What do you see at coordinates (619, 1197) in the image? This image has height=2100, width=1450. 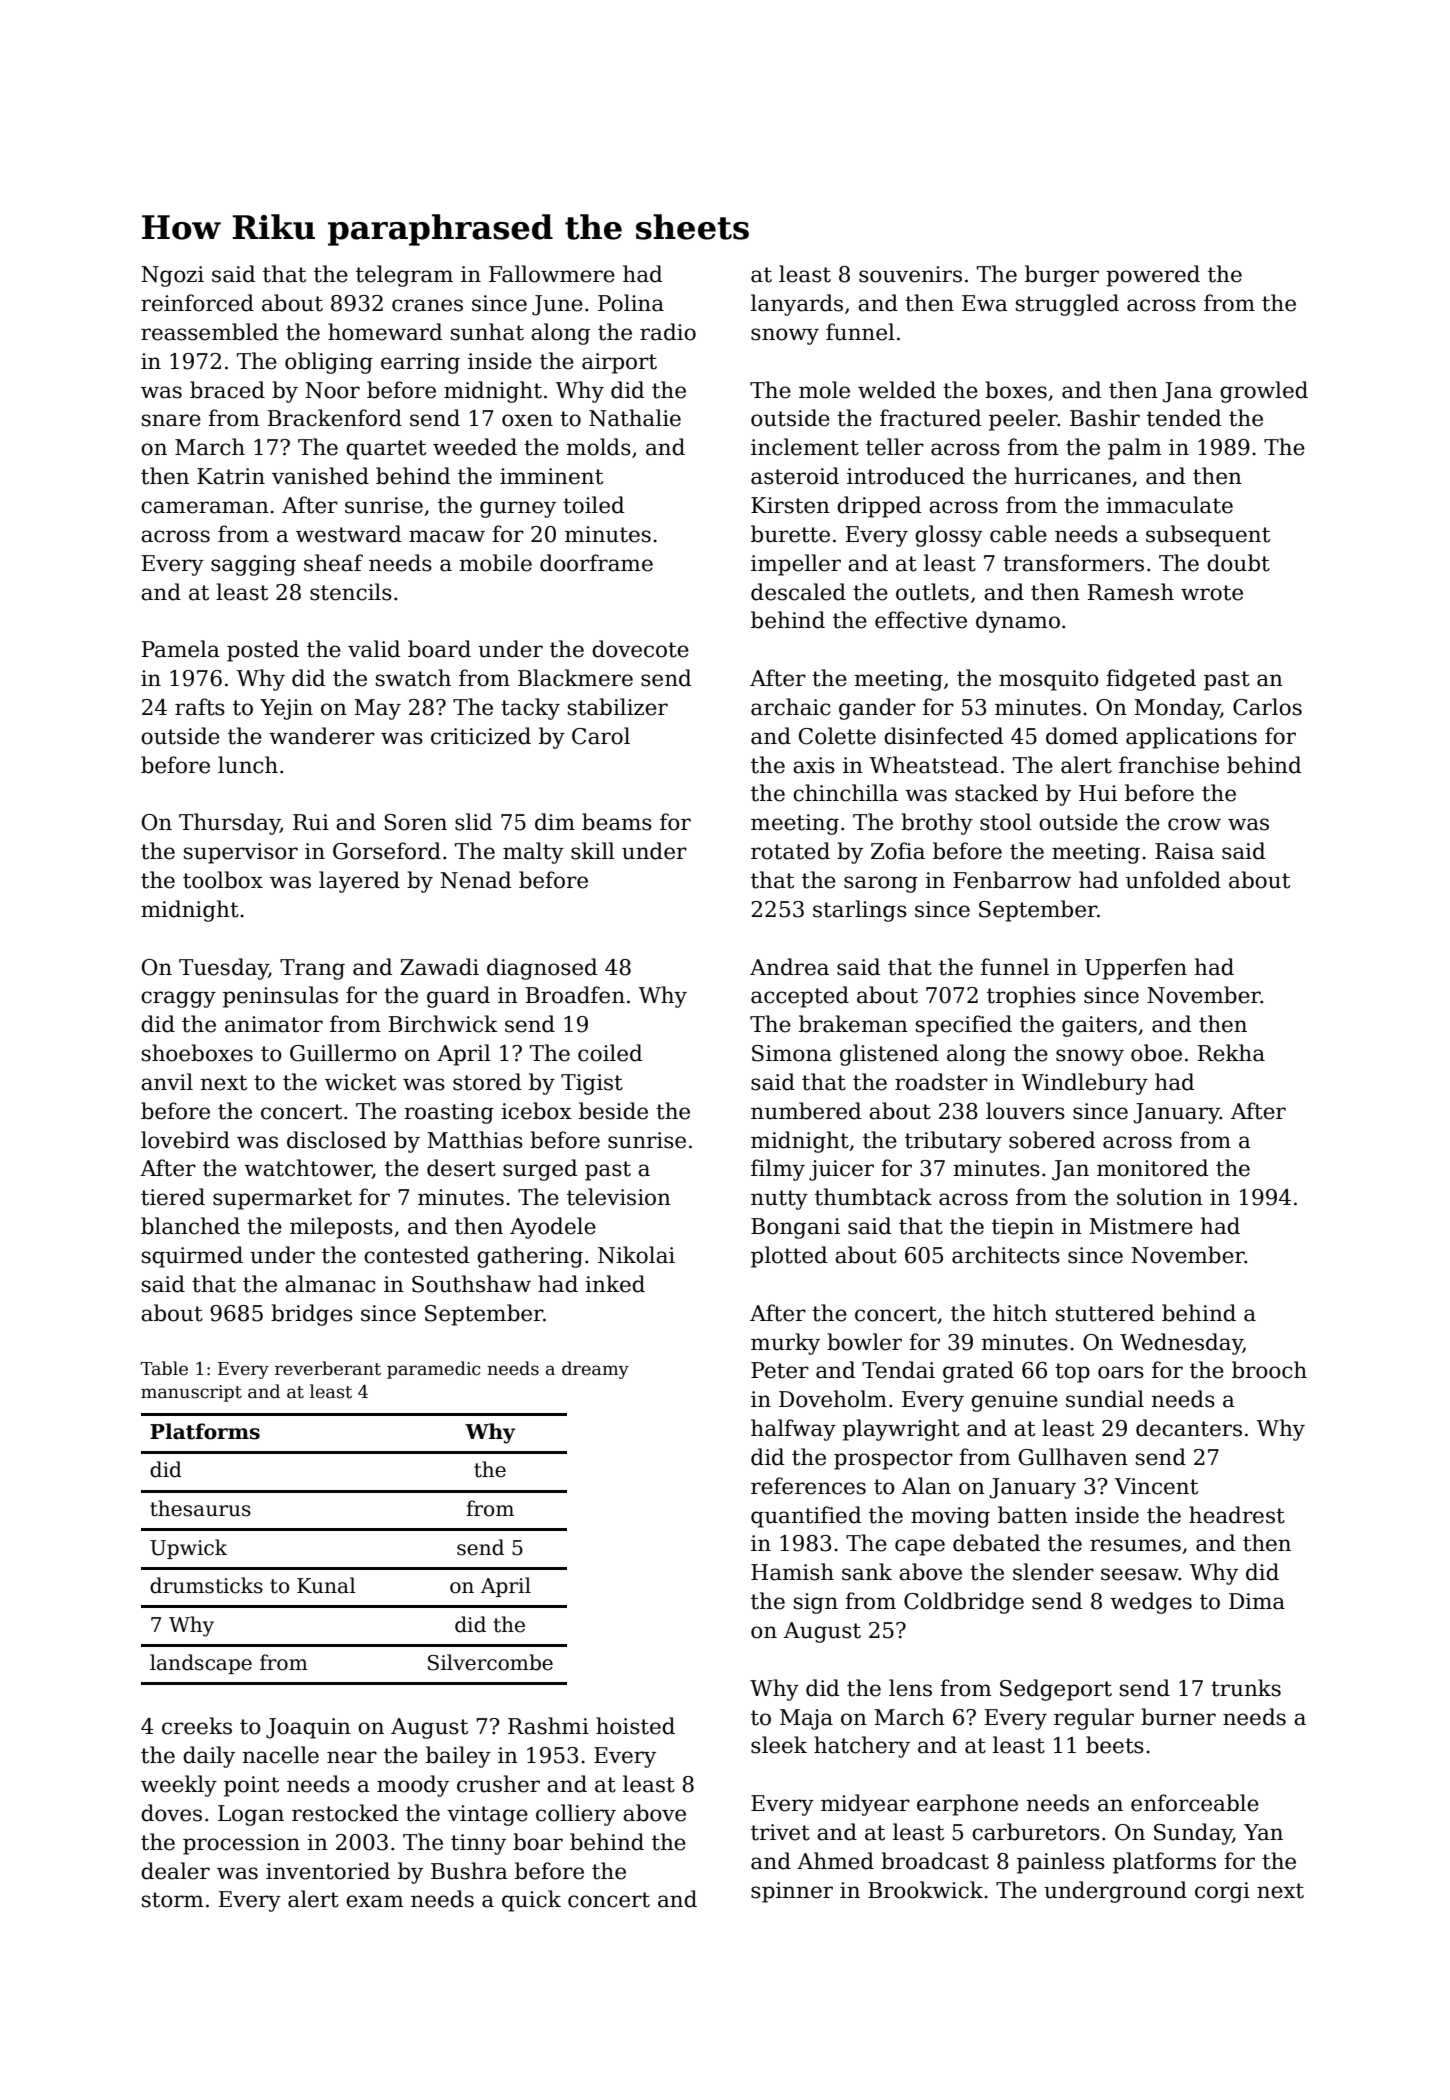 I see `television` at bounding box center [619, 1197].
